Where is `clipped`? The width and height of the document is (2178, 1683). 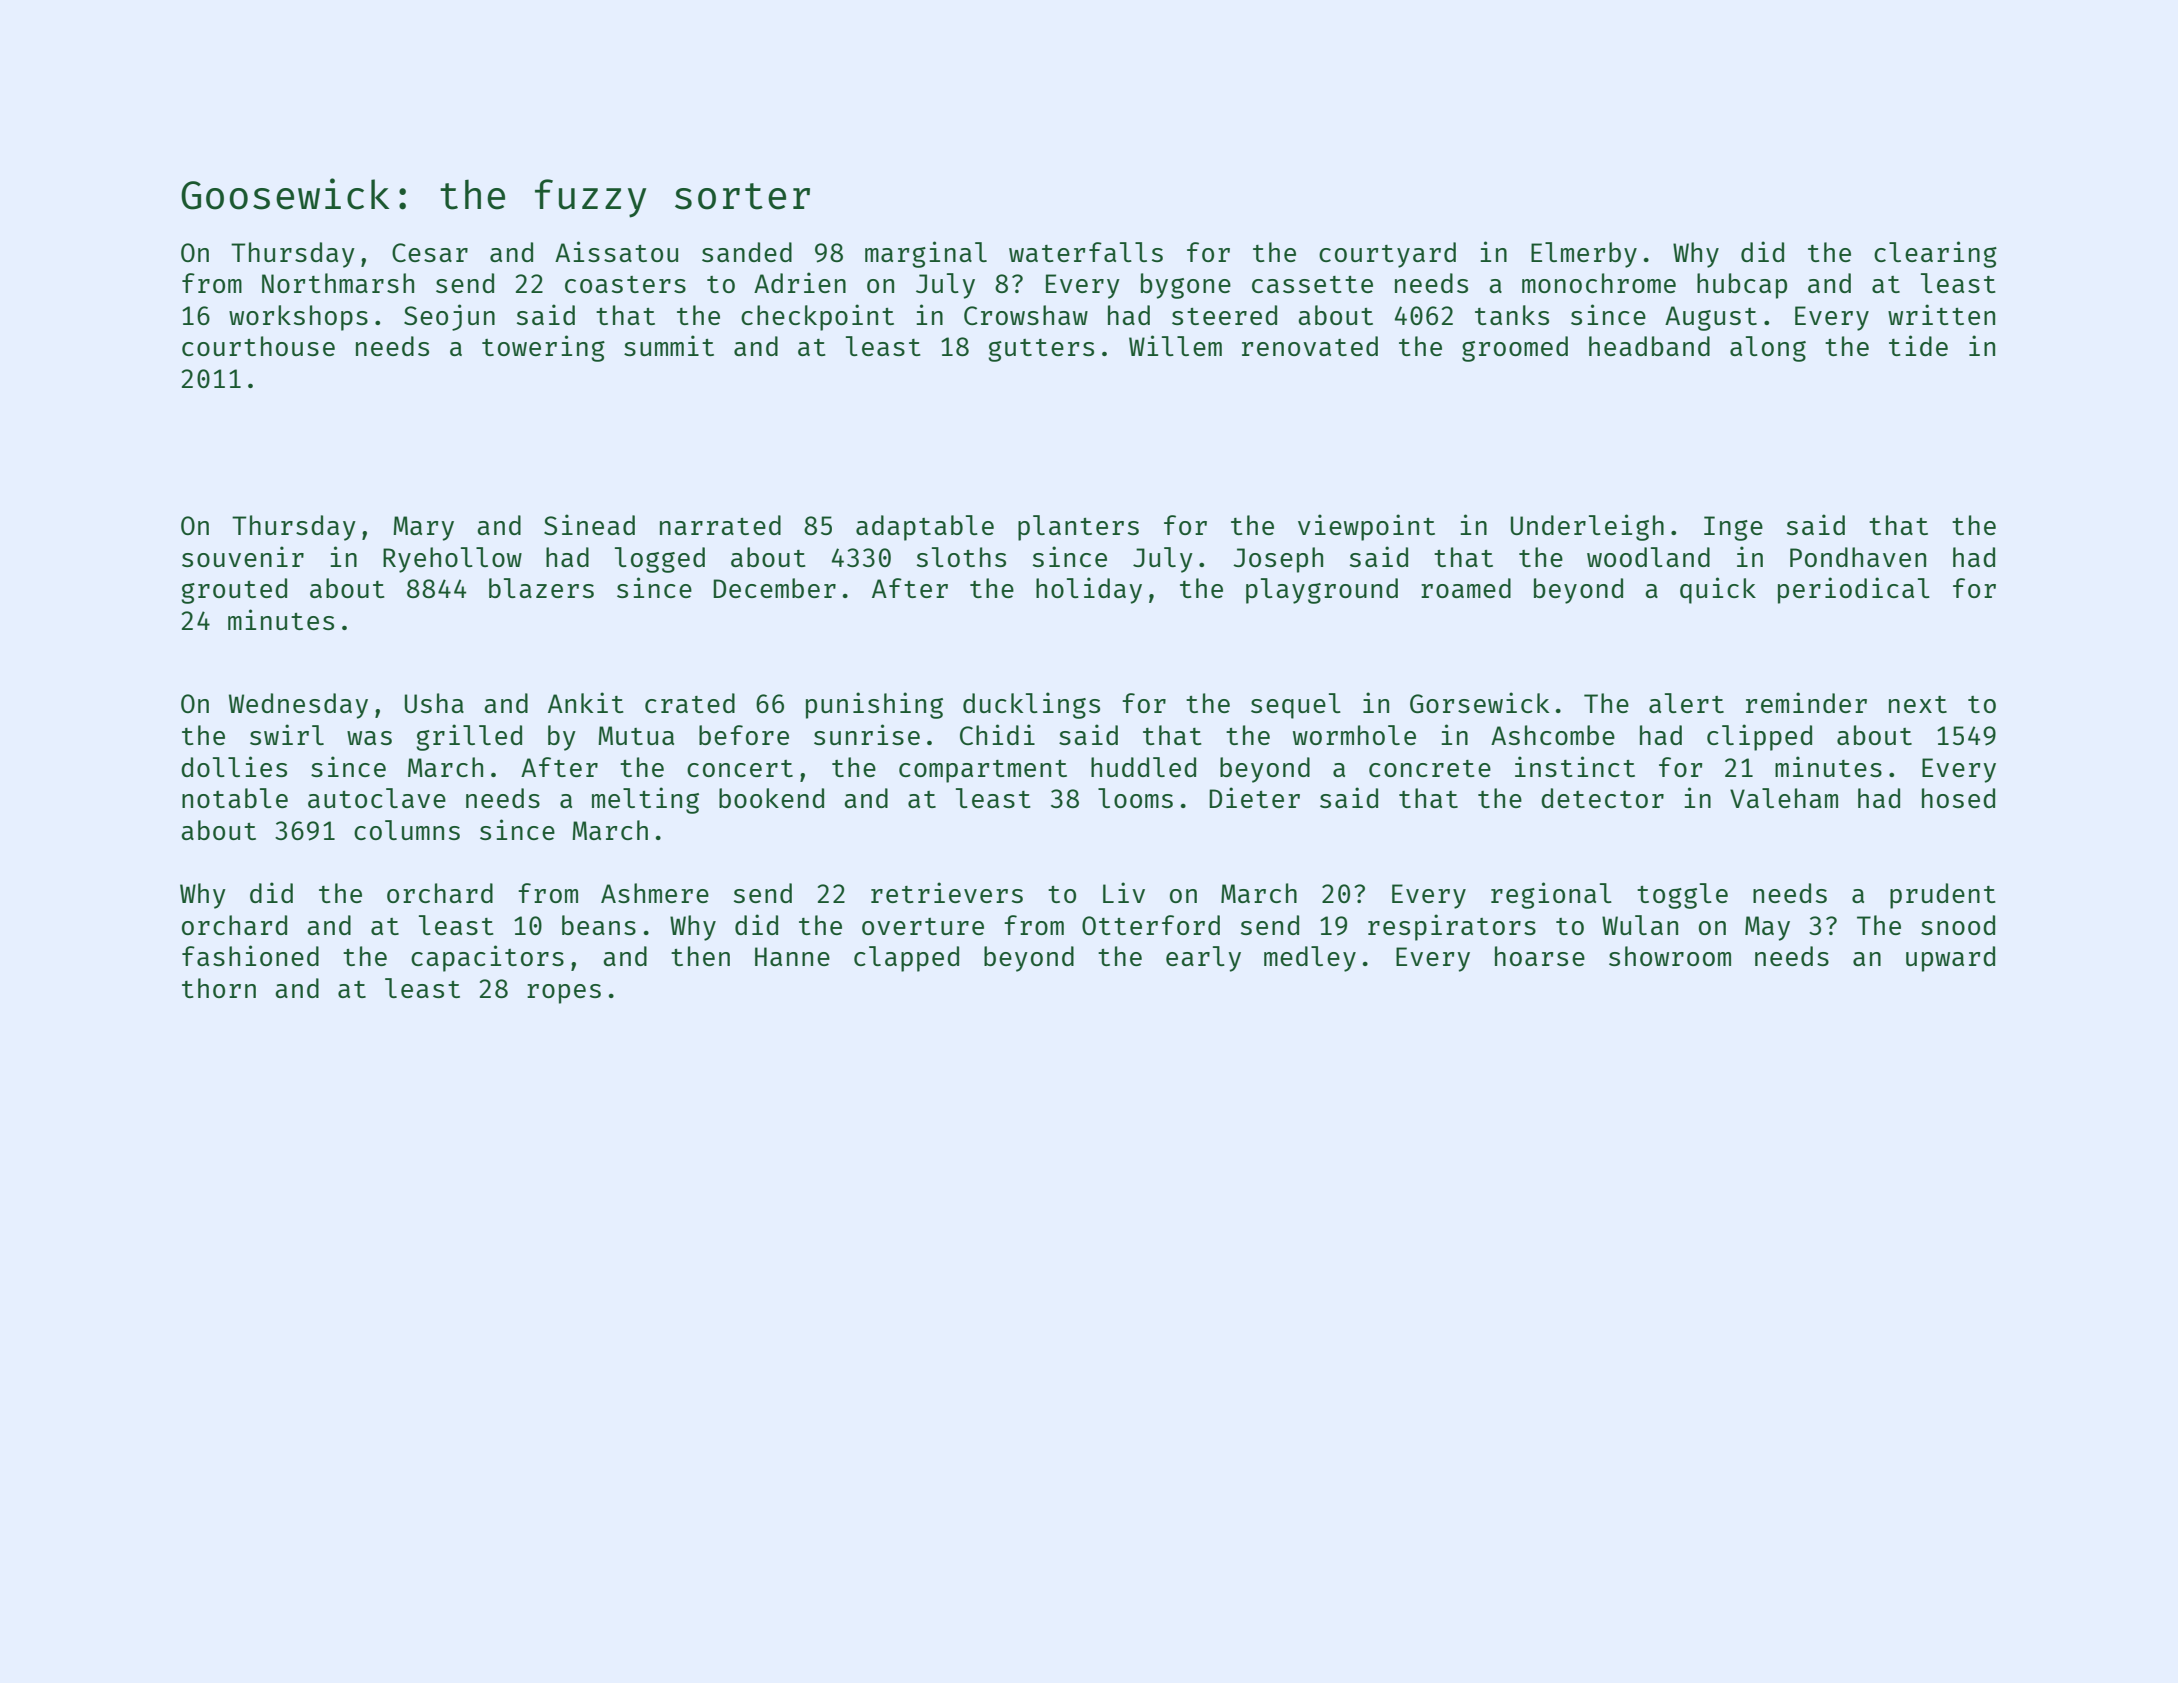
clipped is located at coordinates (1759, 737).
